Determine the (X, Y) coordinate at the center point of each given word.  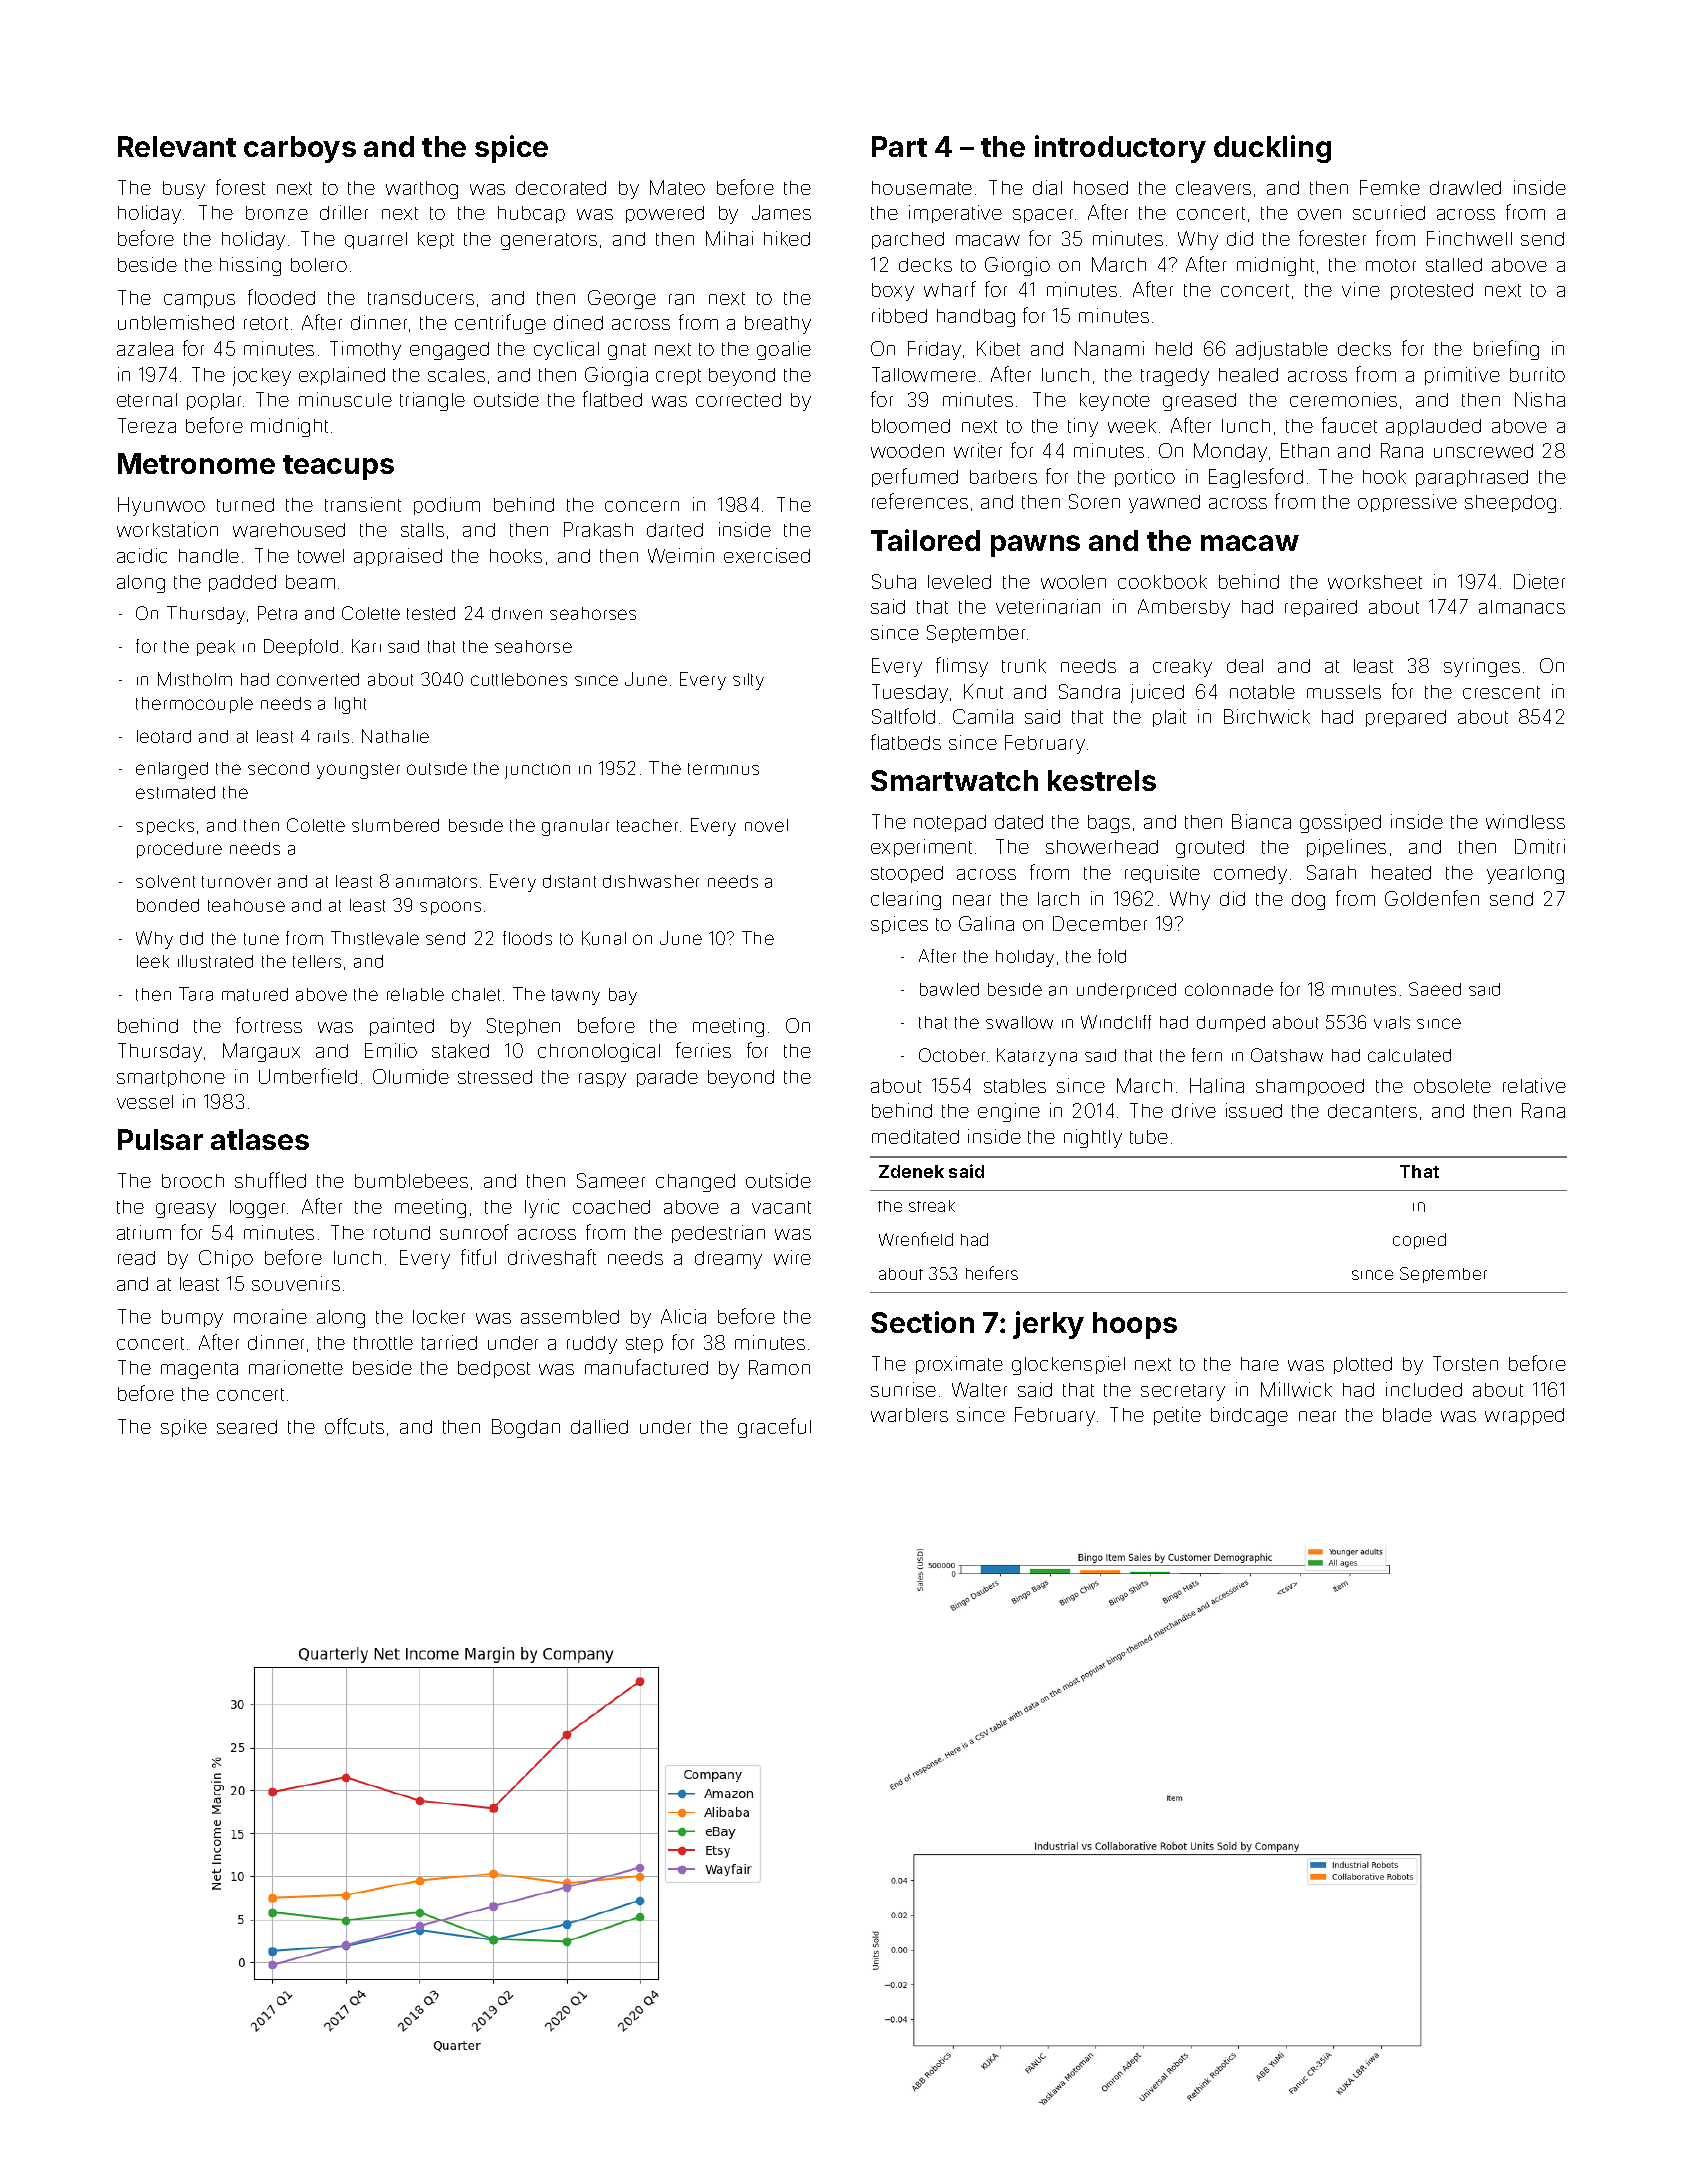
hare (1260, 1364)
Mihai (729, 238)
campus (199, 301)
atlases (260, 1139)
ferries (703, 1050)
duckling (1272, 149)
